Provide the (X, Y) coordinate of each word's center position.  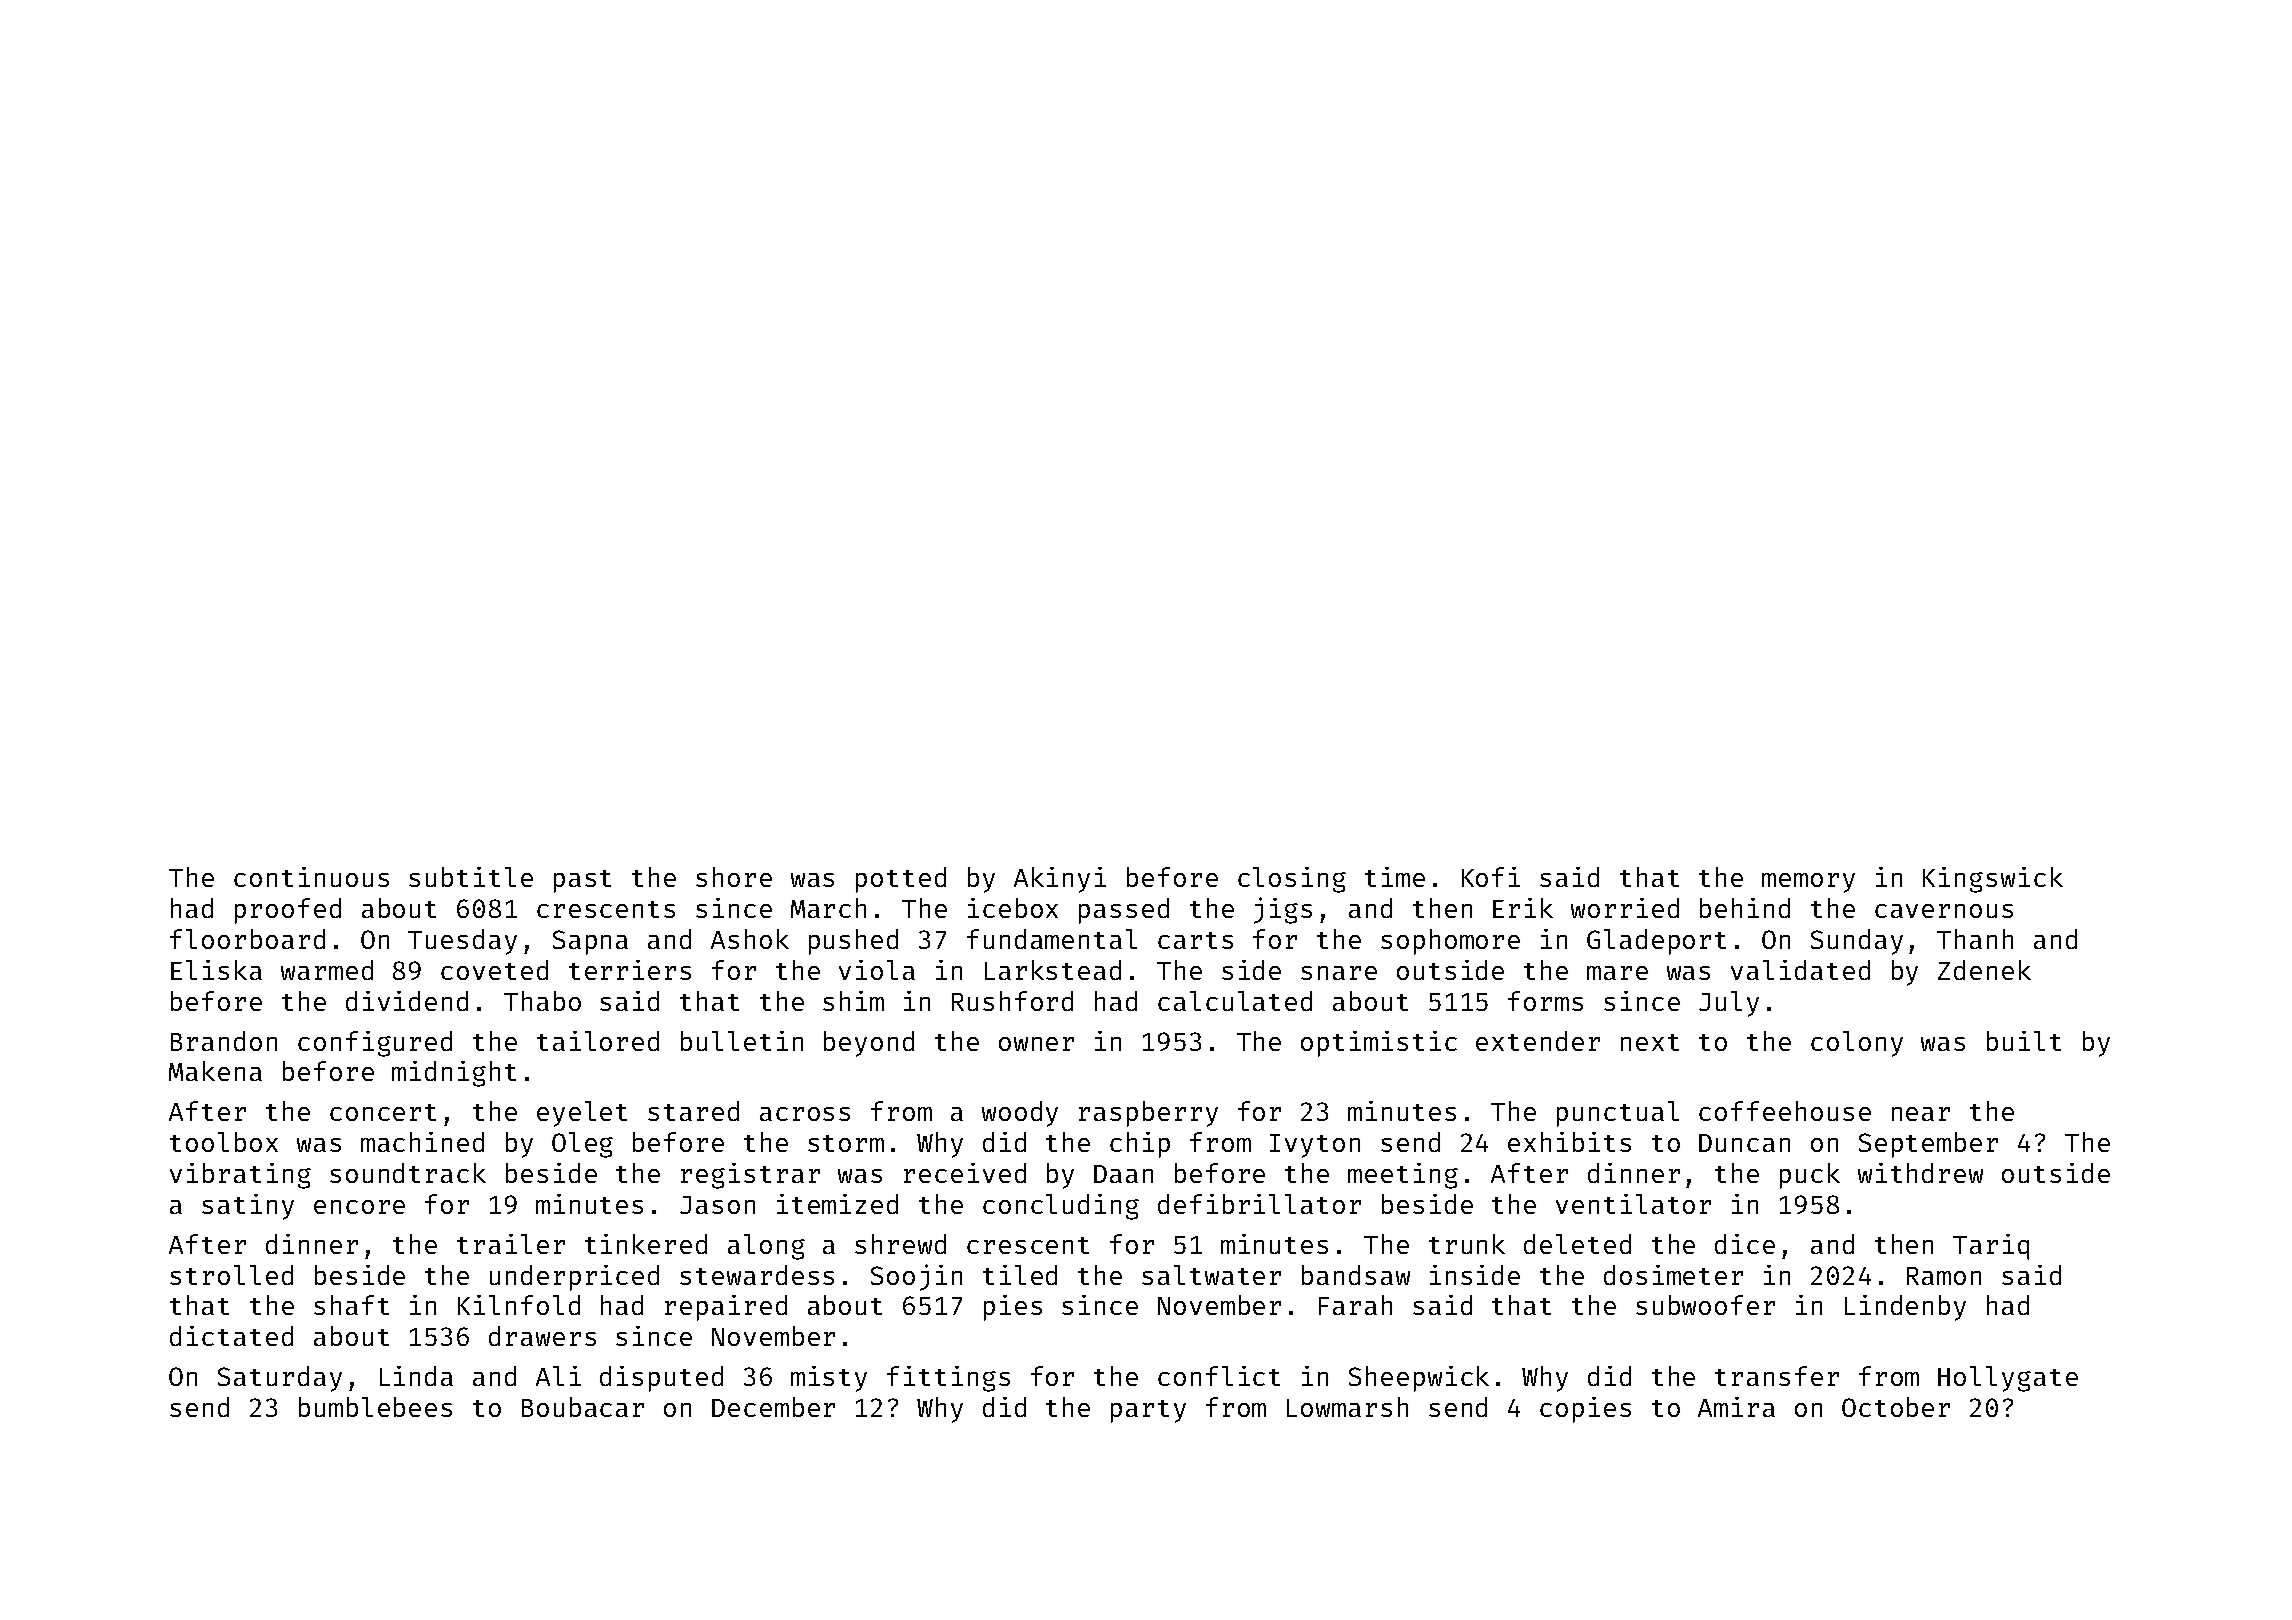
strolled (231, 1275)
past (582, 881)
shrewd (900, 1244)
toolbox (224, 1142)
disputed (661, 1379)
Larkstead (1053, 970)
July (1729, 1004)
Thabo (542, 1001)
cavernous (1944, 911)
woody (1020, 1114)
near (1921, 1114)
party (1148, 1411)
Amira (1736, 1407)
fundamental (1052, 939)
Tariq (1991, 1247)
